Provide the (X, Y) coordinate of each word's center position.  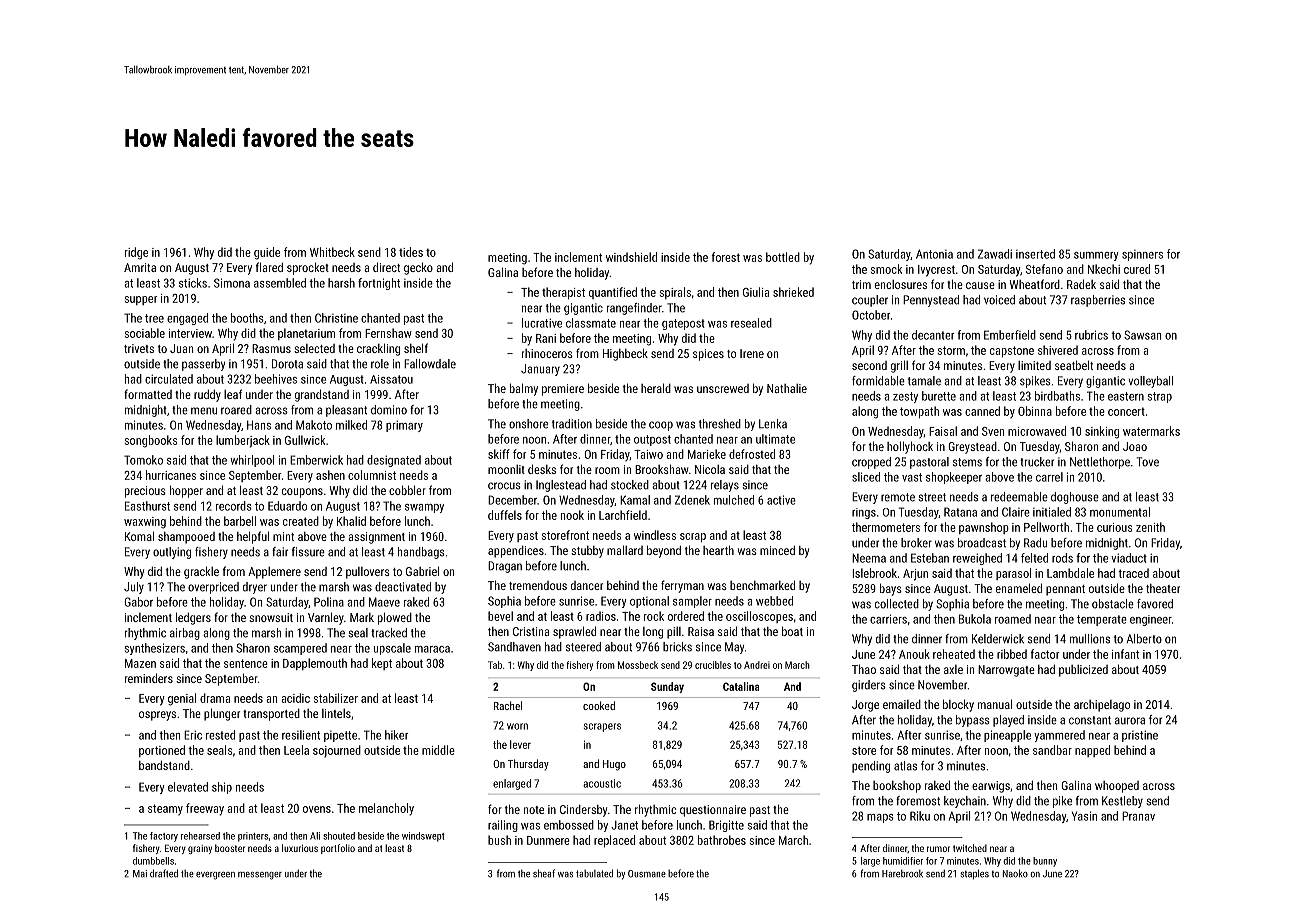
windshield (631, 257)
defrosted (752, 454)
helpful (253, 537)
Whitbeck (332, 252)
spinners (1142, 255)
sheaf (544, 873)
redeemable (1019, 497)
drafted (164, 873)
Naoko (1015, 873)
